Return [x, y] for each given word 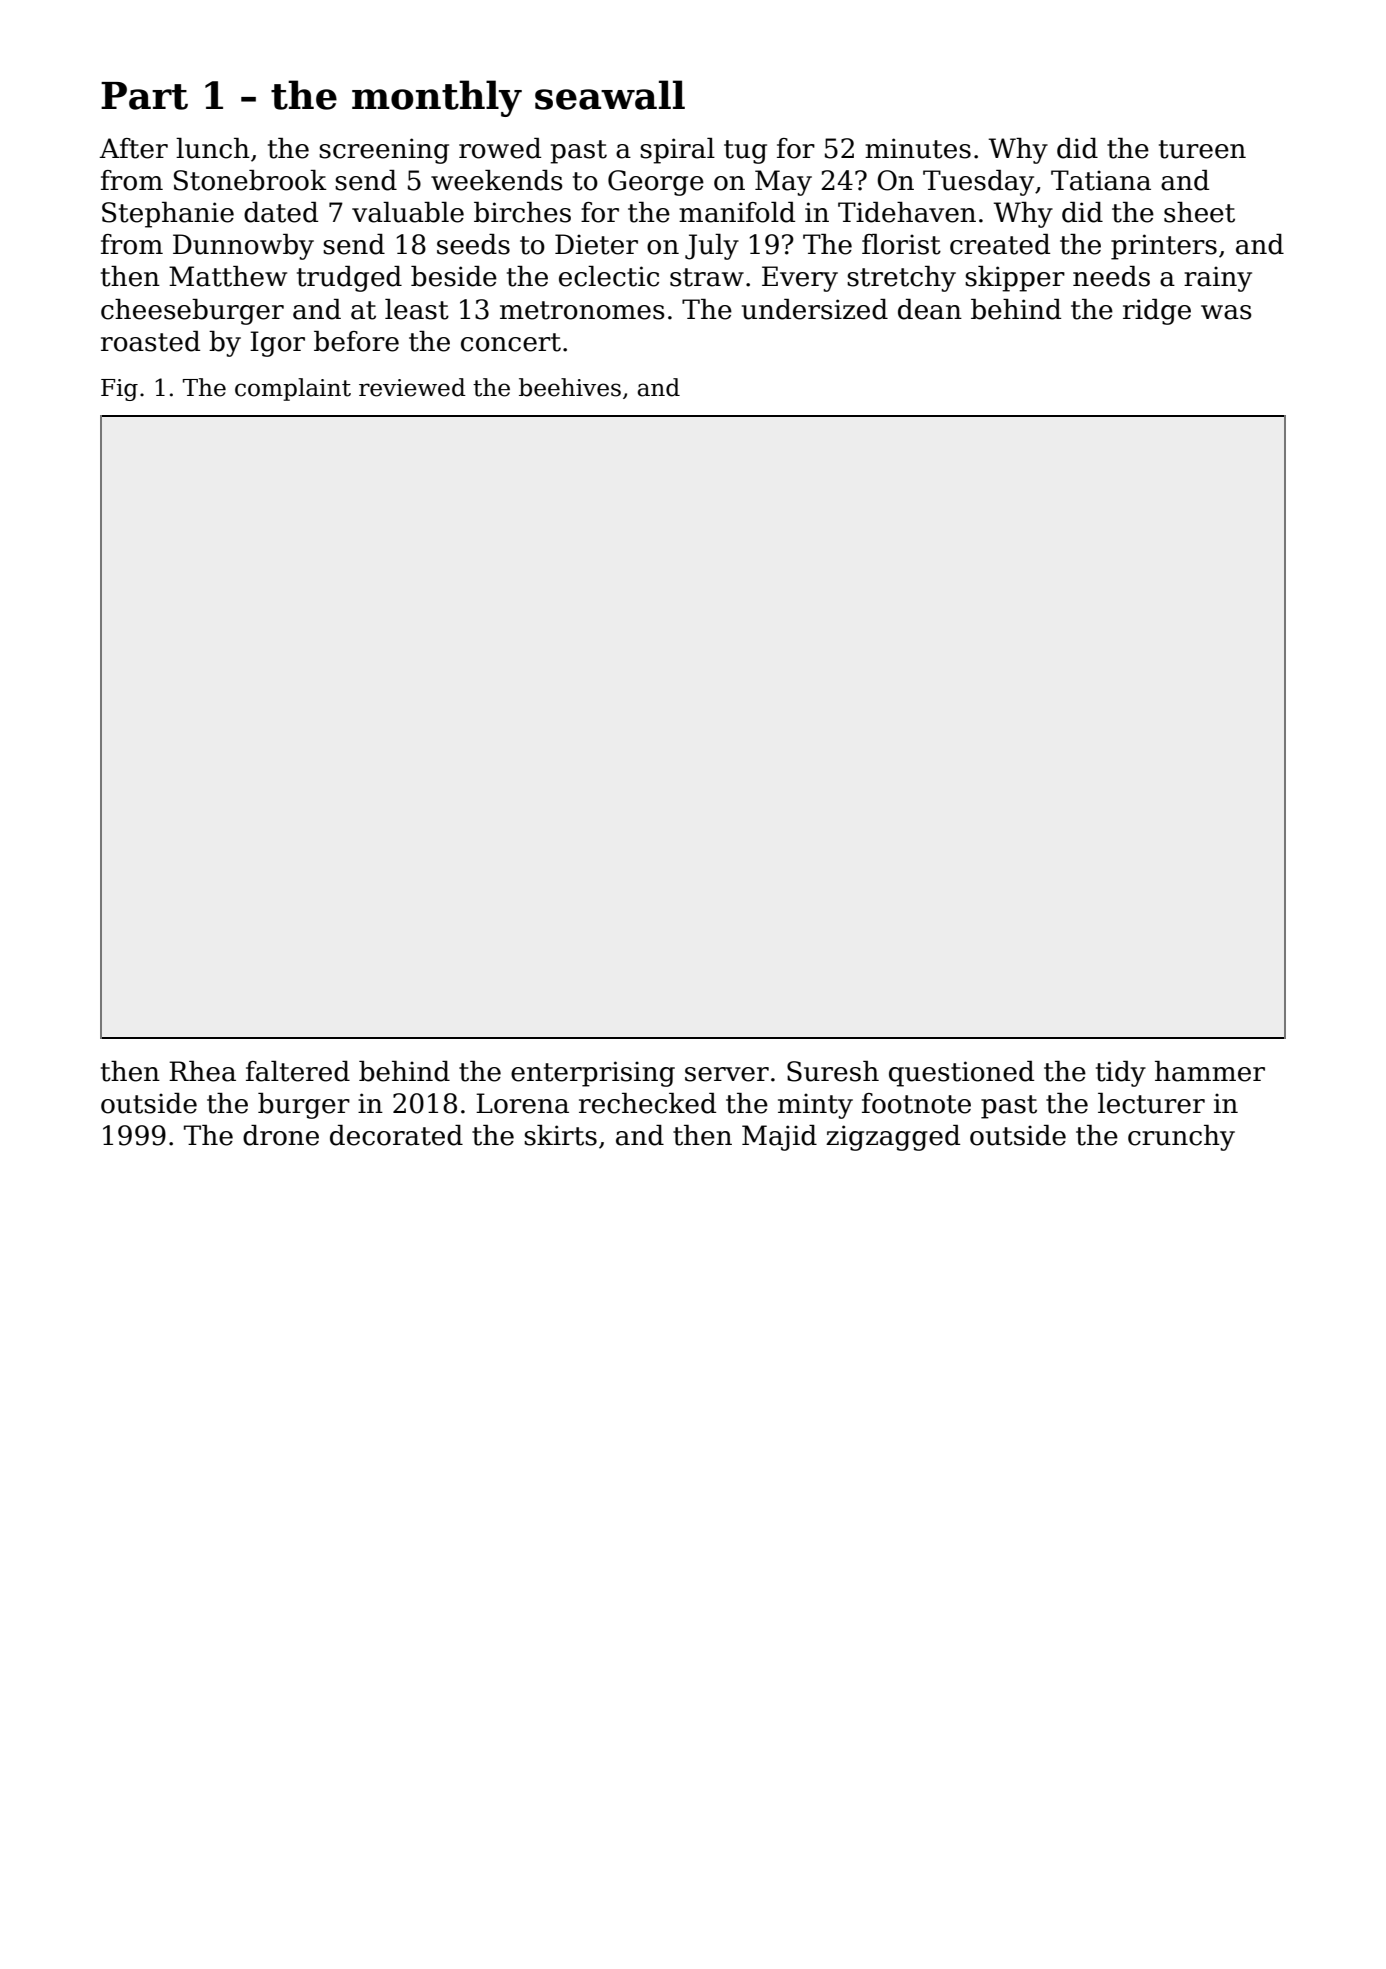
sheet [1199, 212]
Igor [277, 344]
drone [281, 1135]
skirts [560, 1135]
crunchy [1181, 1138]
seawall [610, 95]
